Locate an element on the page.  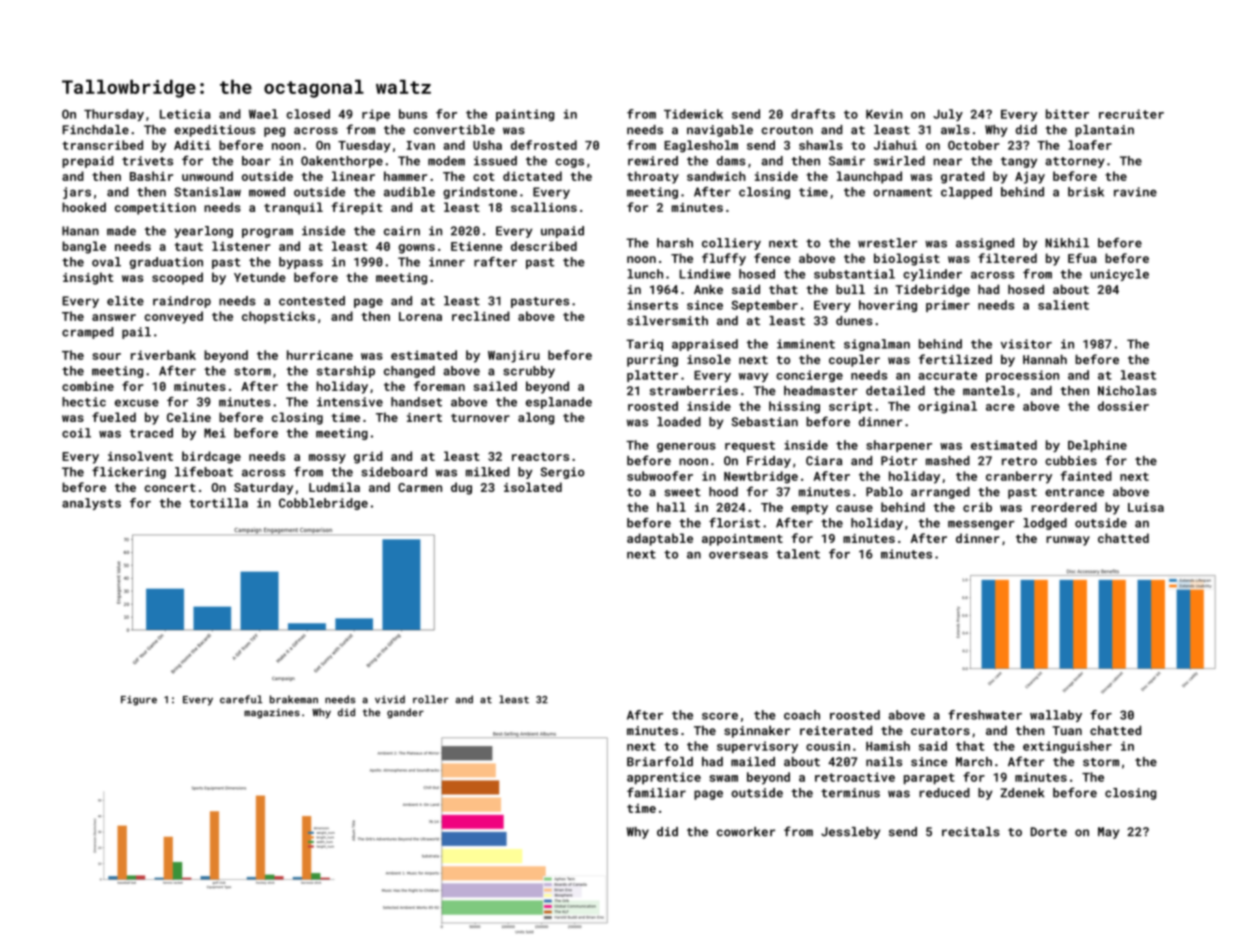
trivets is located at coordinates (147, 161).
